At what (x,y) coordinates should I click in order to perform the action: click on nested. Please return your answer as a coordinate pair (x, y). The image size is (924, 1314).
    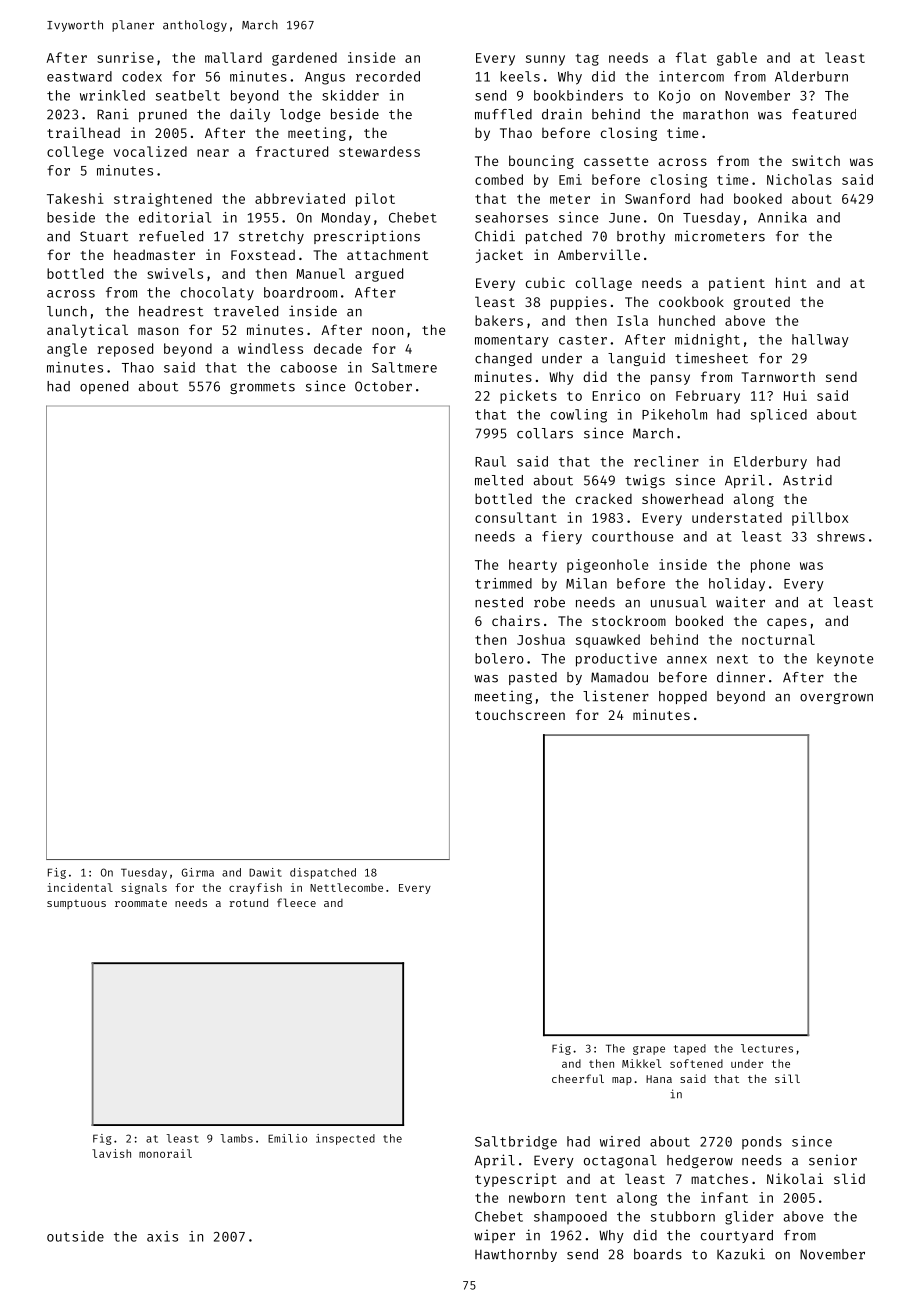
    Looking at the image, I should click on (499, 602).
